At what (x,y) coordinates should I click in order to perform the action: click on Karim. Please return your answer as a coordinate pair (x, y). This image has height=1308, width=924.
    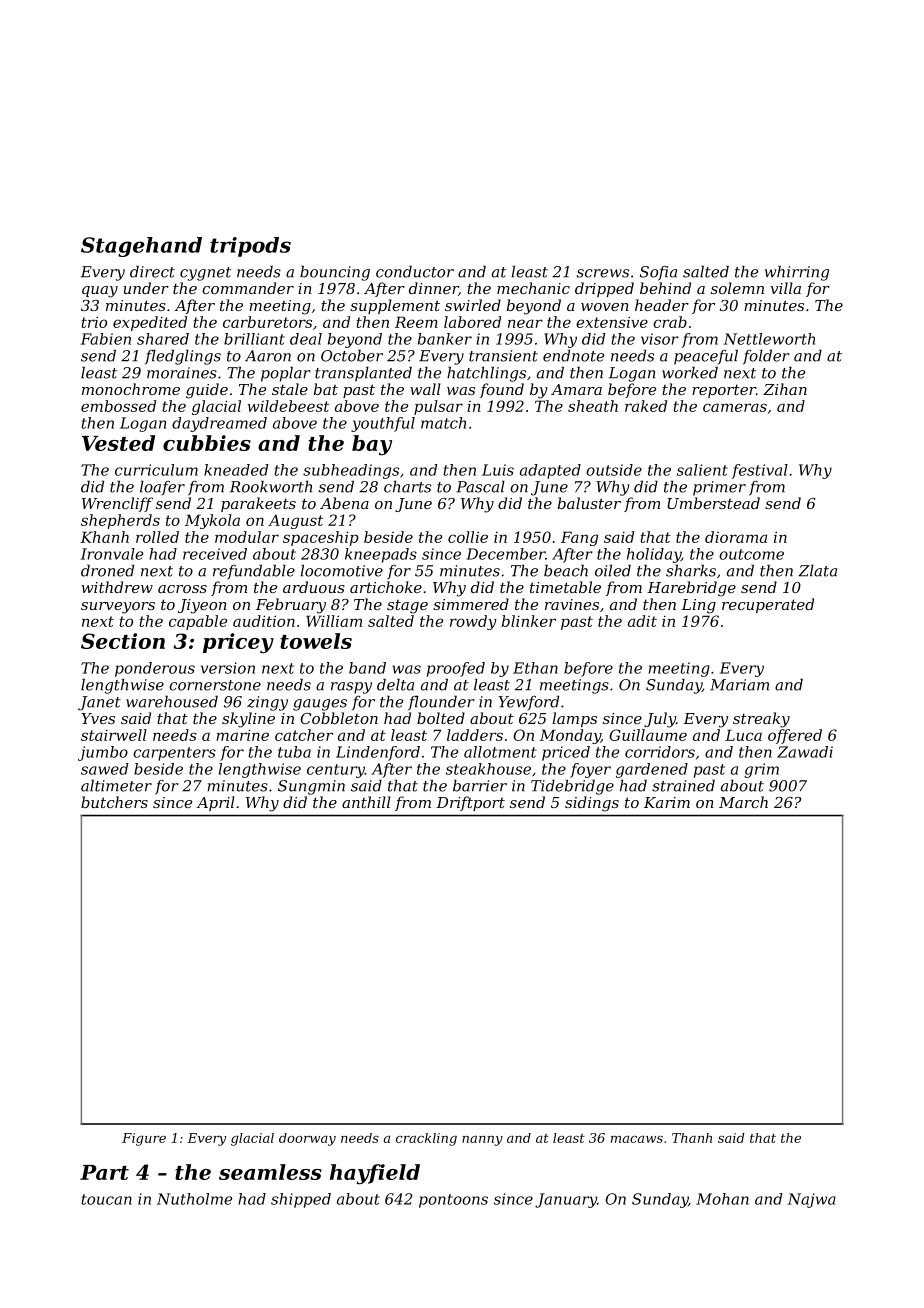
    Looking at the image, I should click on (667, 802).
